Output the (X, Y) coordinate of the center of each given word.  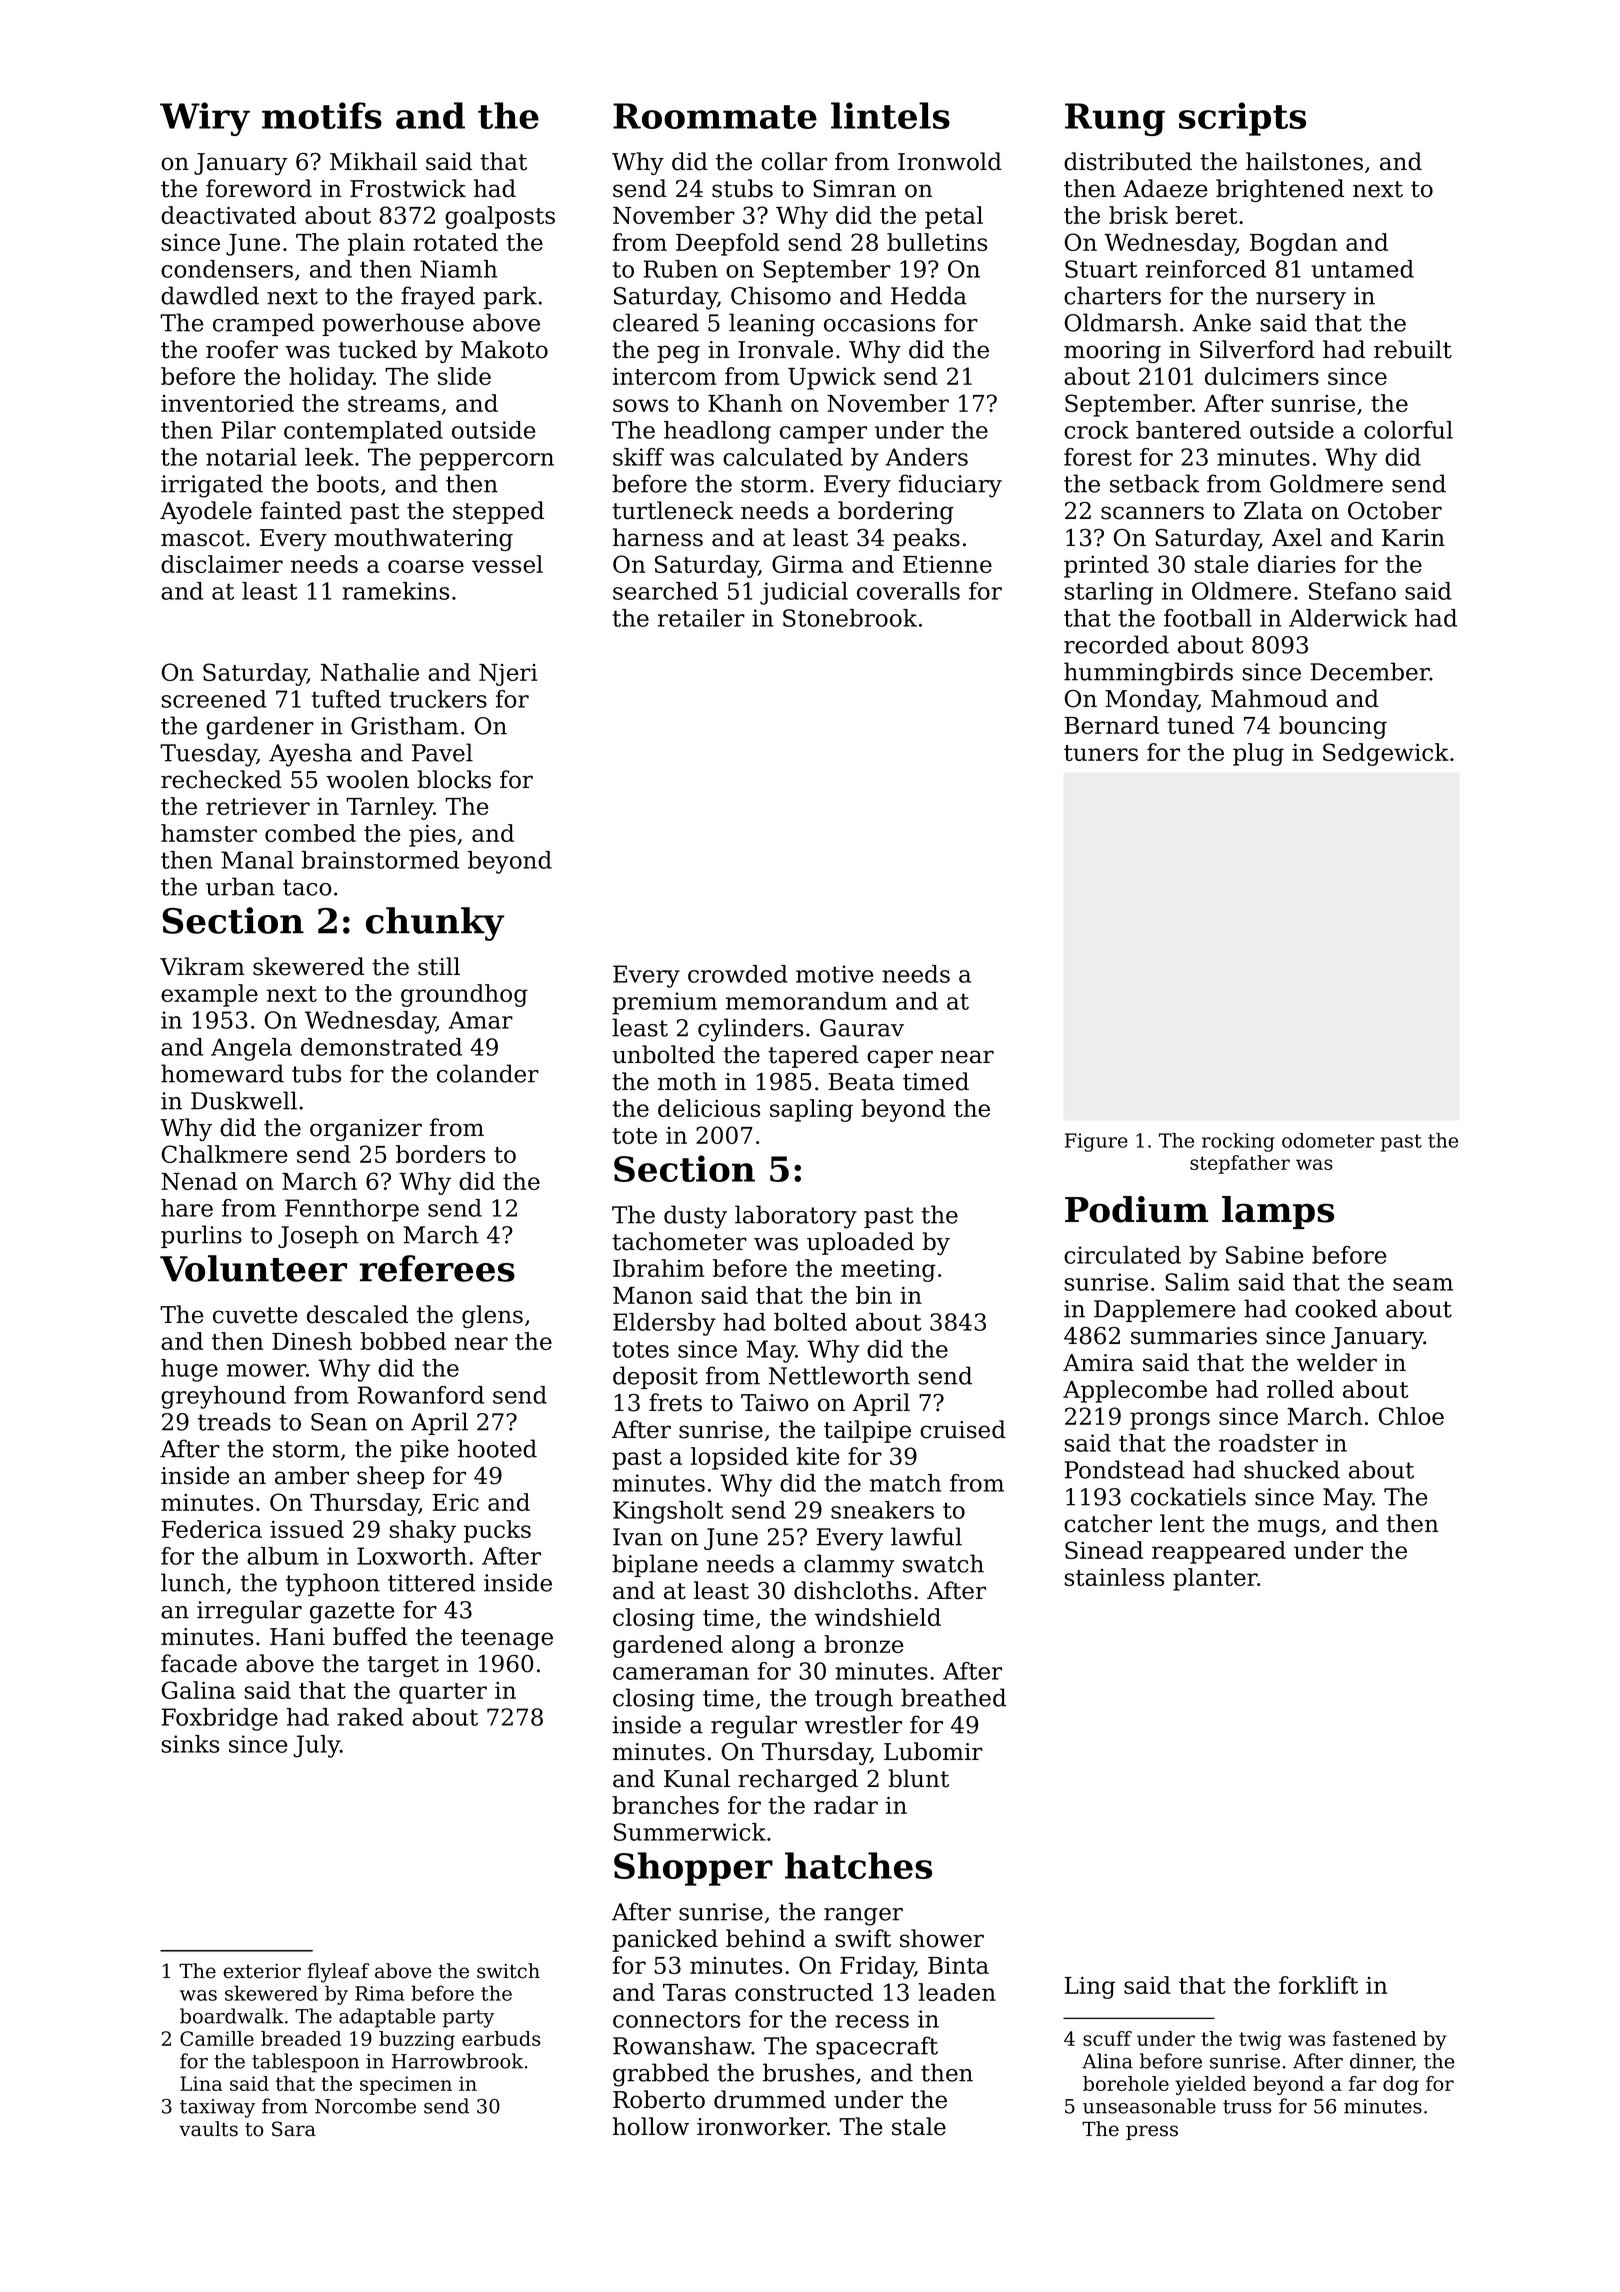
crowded (738, 974)
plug (1258, 754)
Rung (1115, 119)
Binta (958, 1965)
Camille (217, 2038)
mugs (1289, 1528)
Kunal (697, 1778)
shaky (423, 1531)
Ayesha (310, 755)
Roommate (715, 116)
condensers (227, 269)
